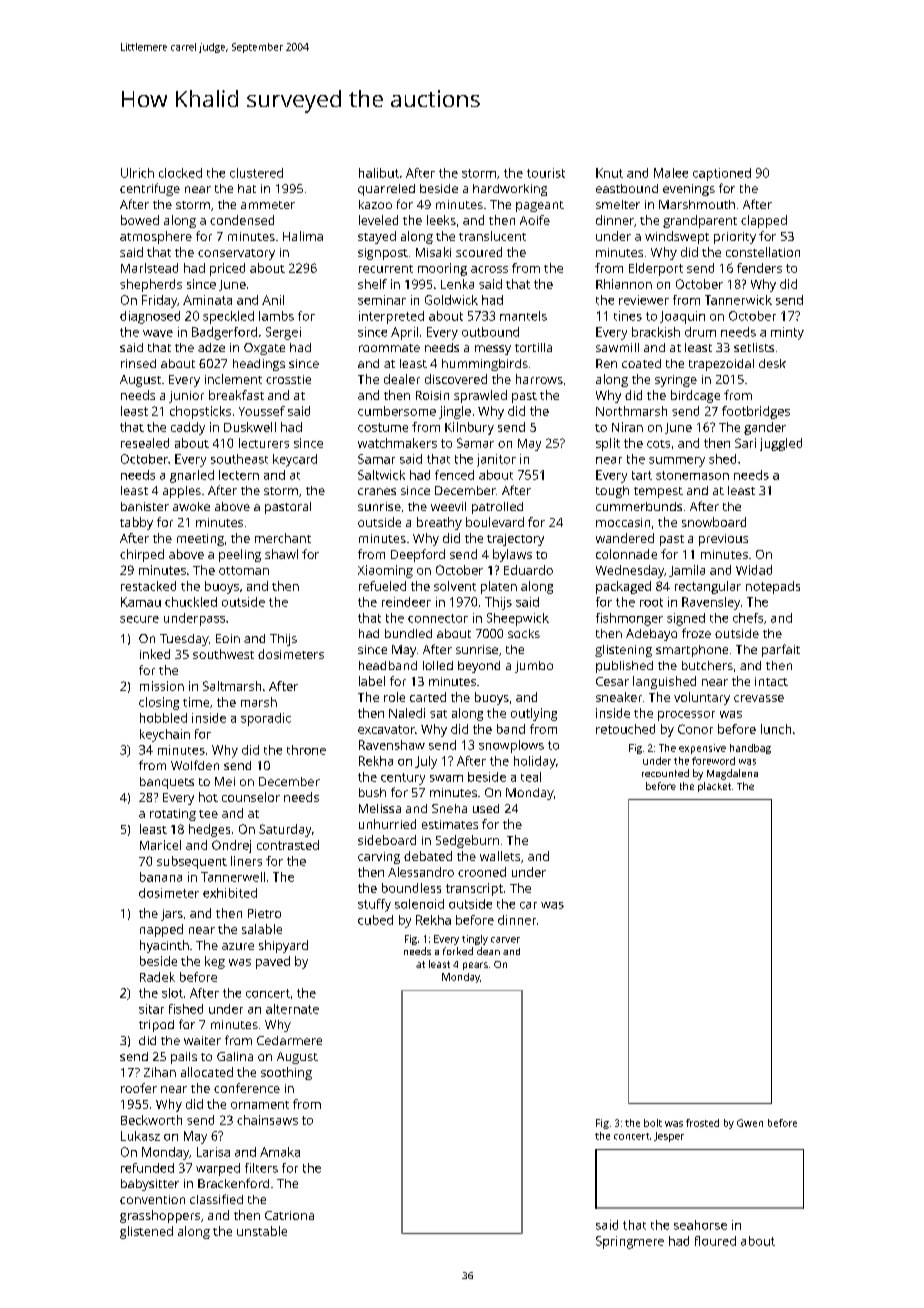 This page has height=1308, width=924. What do you see at coordinates (528, 570) in the page?
I see `Eduardo` at bounding box center [528, 570].
